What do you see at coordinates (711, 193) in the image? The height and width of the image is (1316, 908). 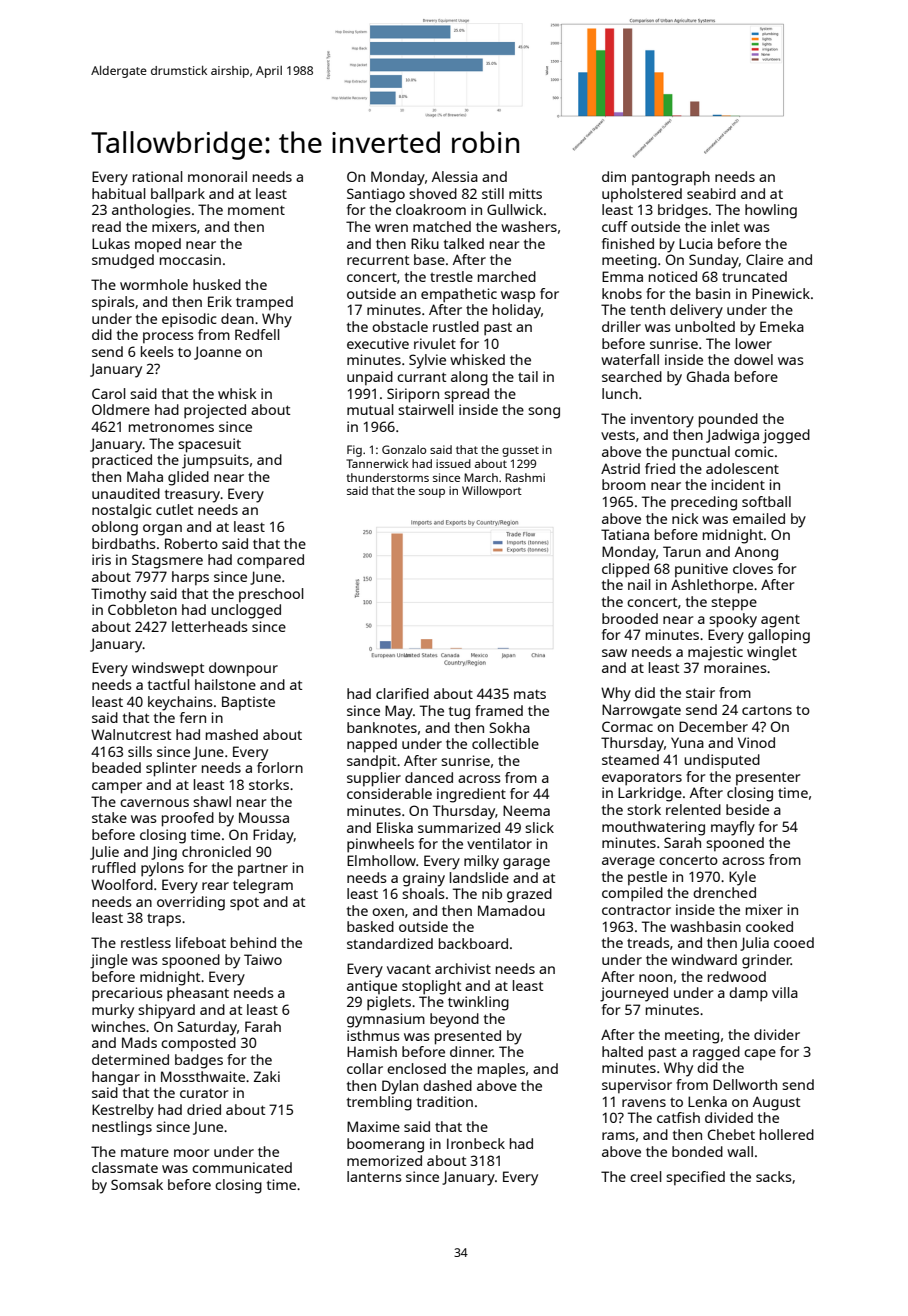 I see `seabird` at bounding box center [711, 193].
